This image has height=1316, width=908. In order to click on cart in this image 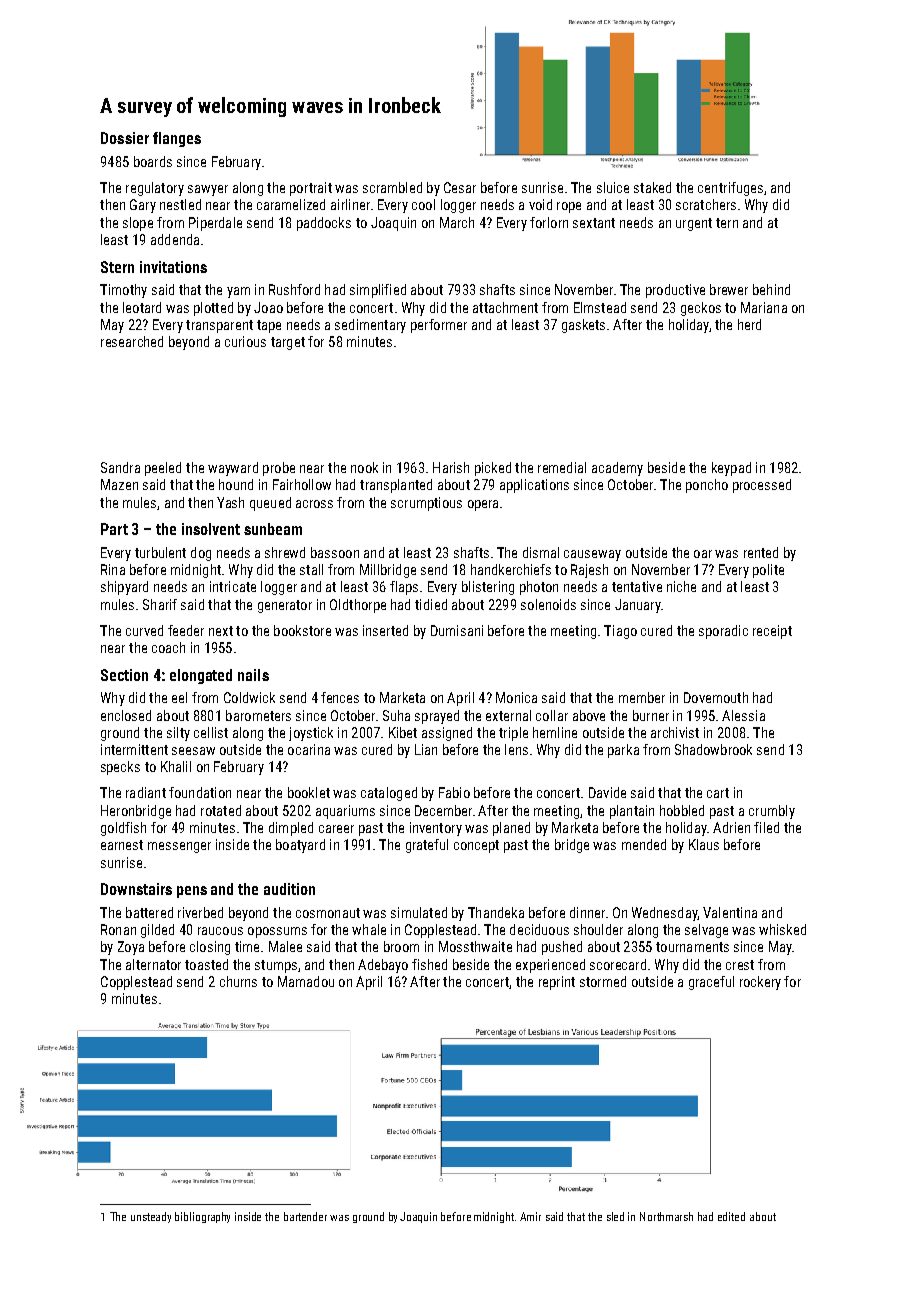, I will do `click(718, 793)`.
